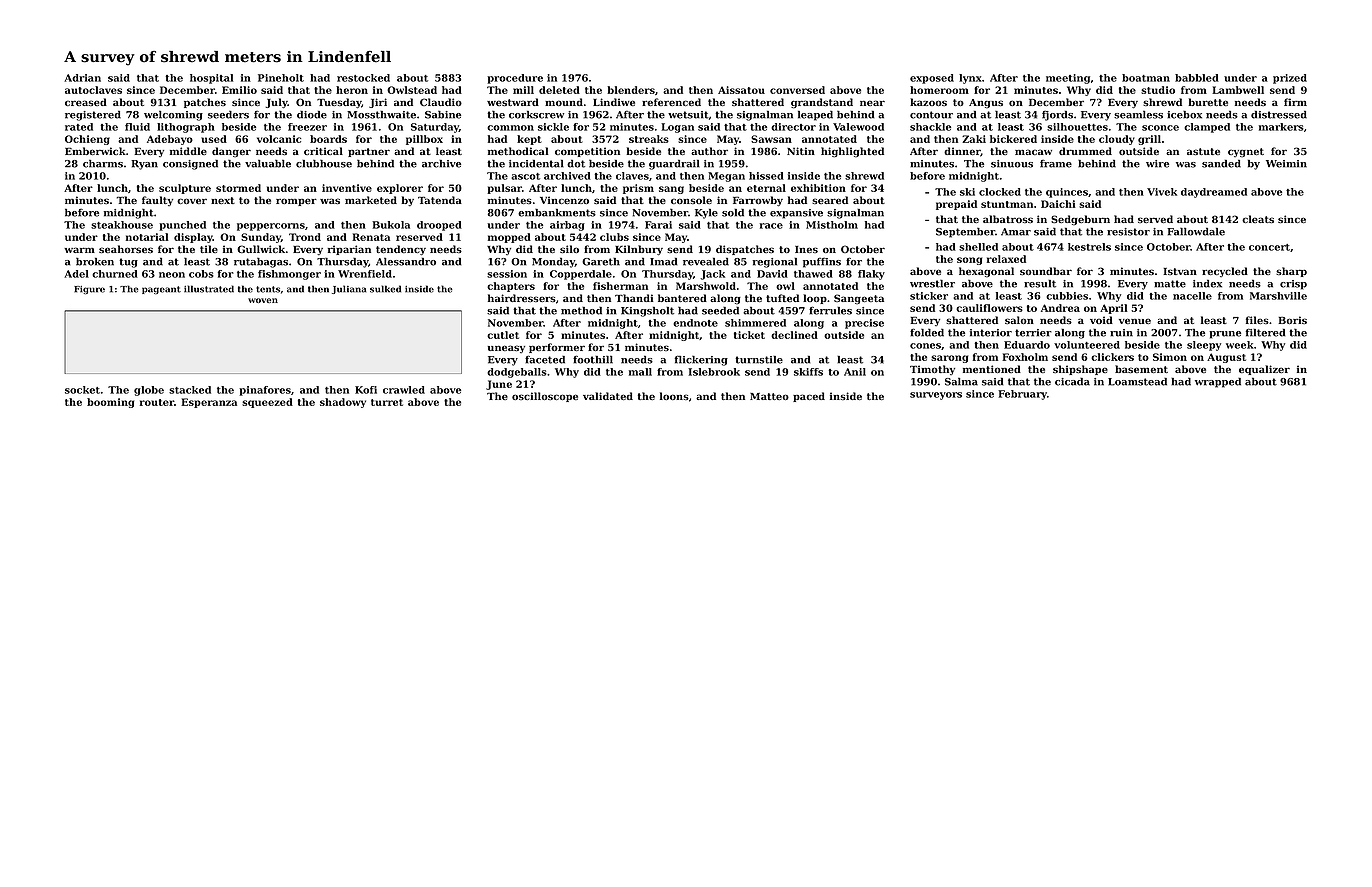 The height and width of the page is (887, 1372). I want to click on exposed, so click(932, 79).
